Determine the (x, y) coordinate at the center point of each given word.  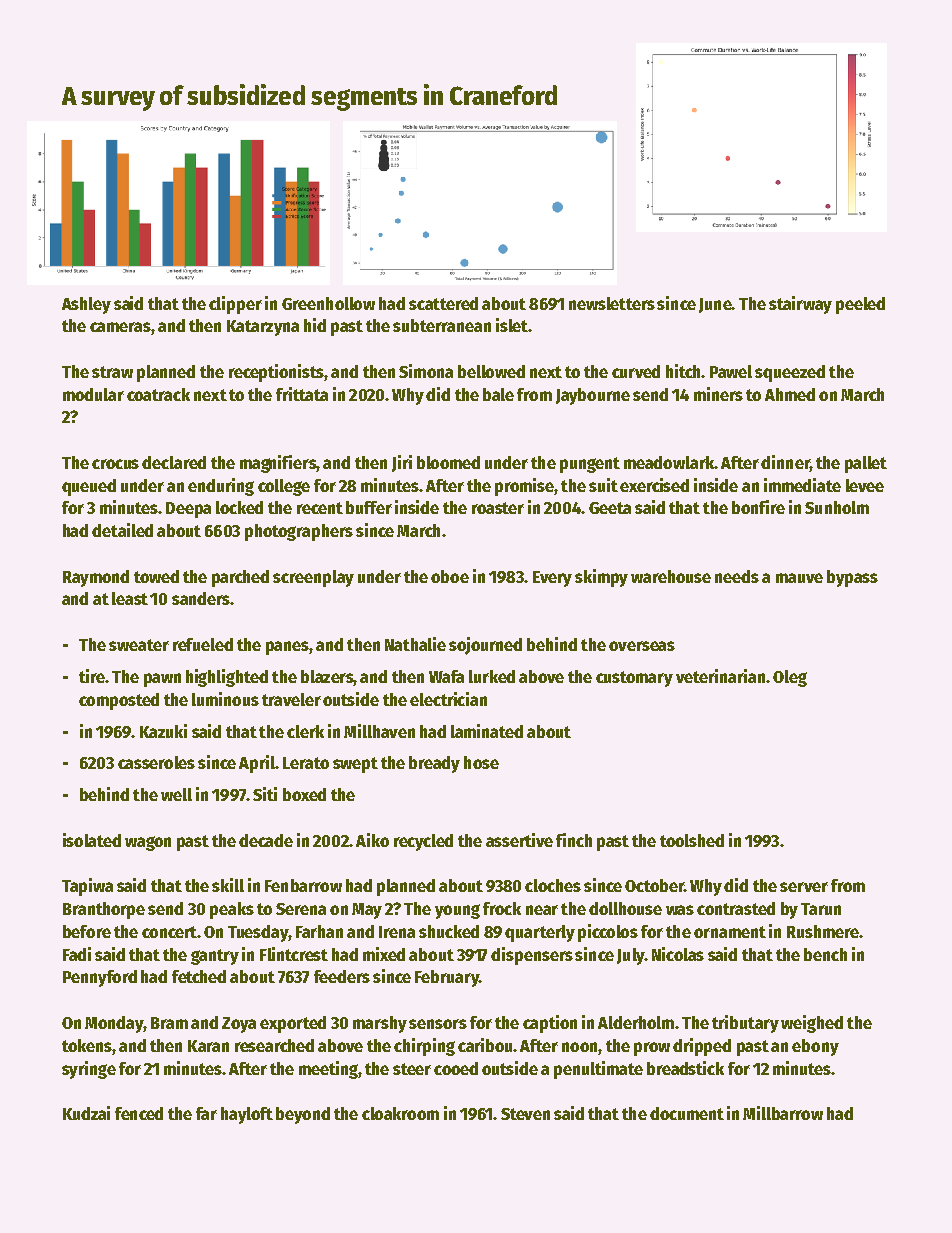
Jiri (402, 463)
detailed (122, 530)
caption (550, 1024)
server (804, 887)
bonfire (758, 507)
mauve (799, 578)
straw (112, 372)
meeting (328, 1070)
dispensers (532, 956)
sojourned (485, 646)
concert (169, 932)
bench (825, 954)
